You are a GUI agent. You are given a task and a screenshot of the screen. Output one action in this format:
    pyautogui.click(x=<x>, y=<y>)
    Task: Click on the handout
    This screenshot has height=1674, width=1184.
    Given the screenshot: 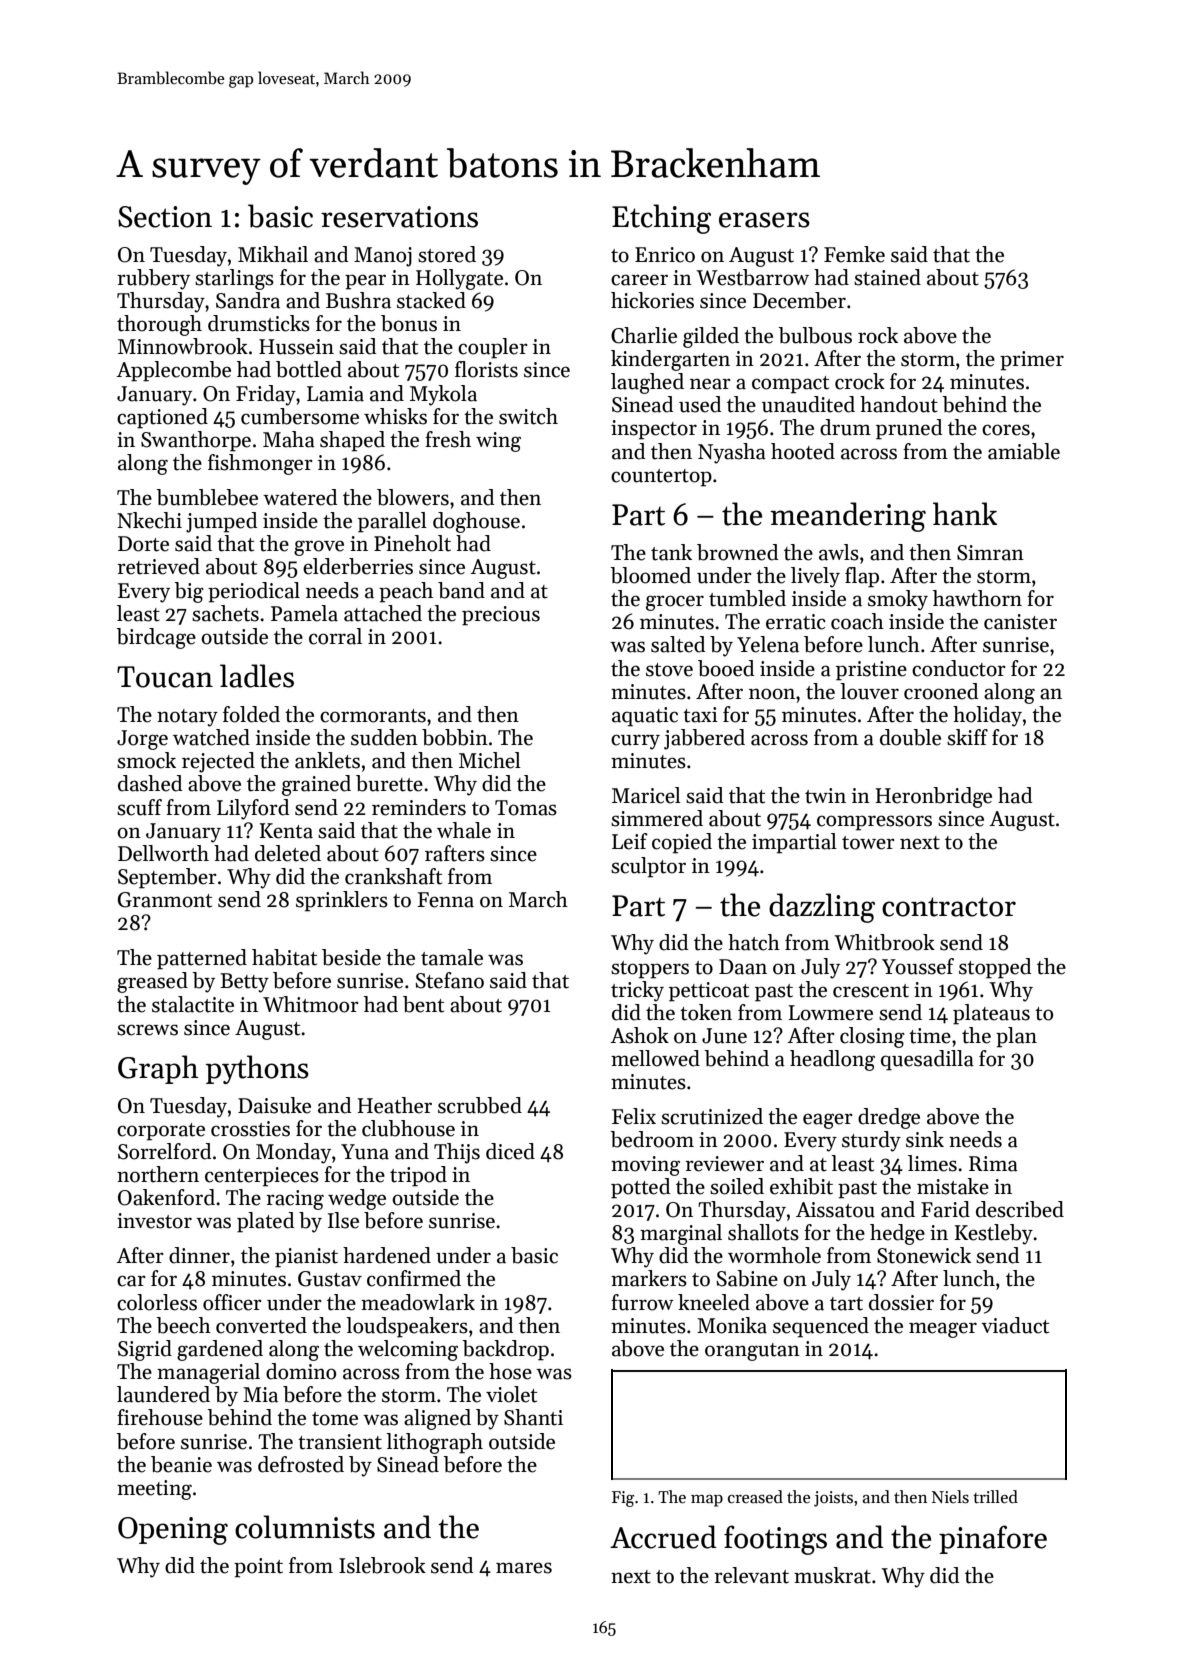 What is the action you would take?
    pyautogui.click(x=899, y=404)
